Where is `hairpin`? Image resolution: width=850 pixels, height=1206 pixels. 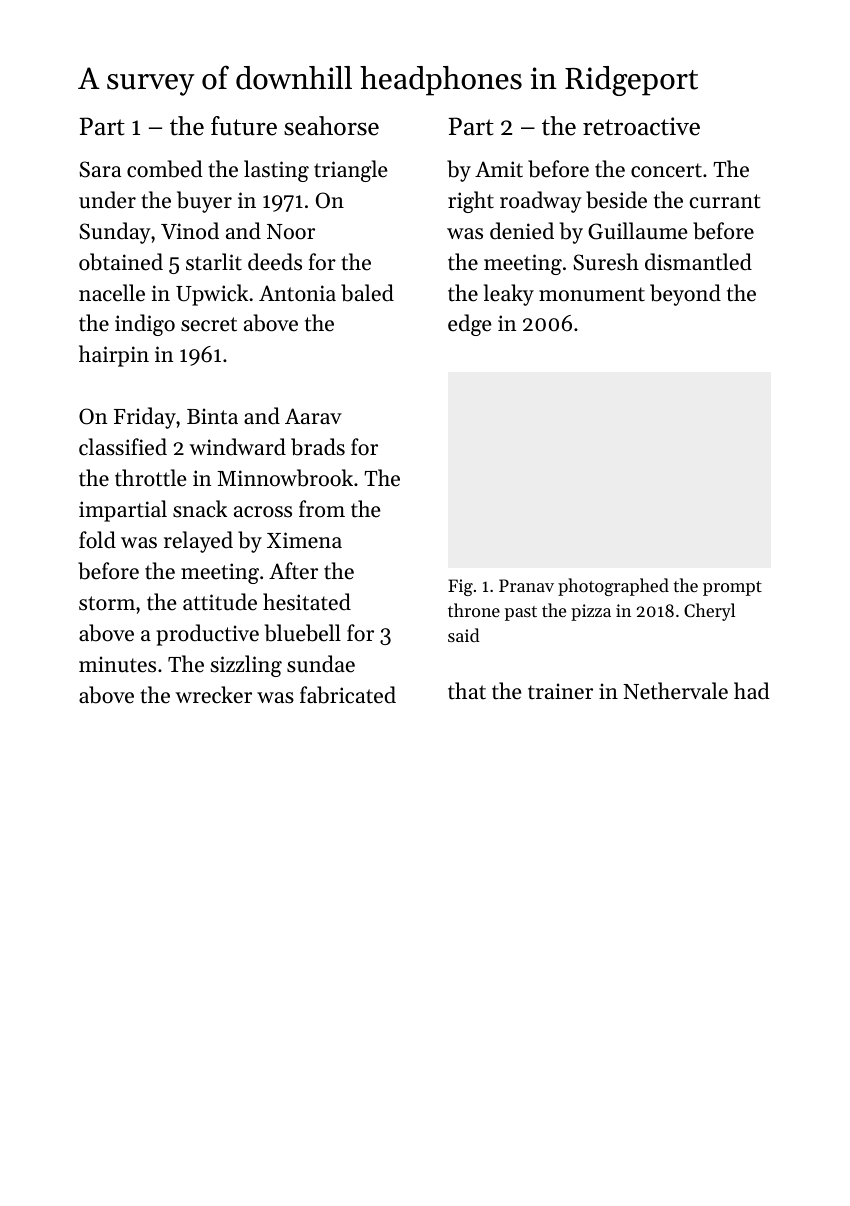
hairpin is located at coordinates (114, 356).
